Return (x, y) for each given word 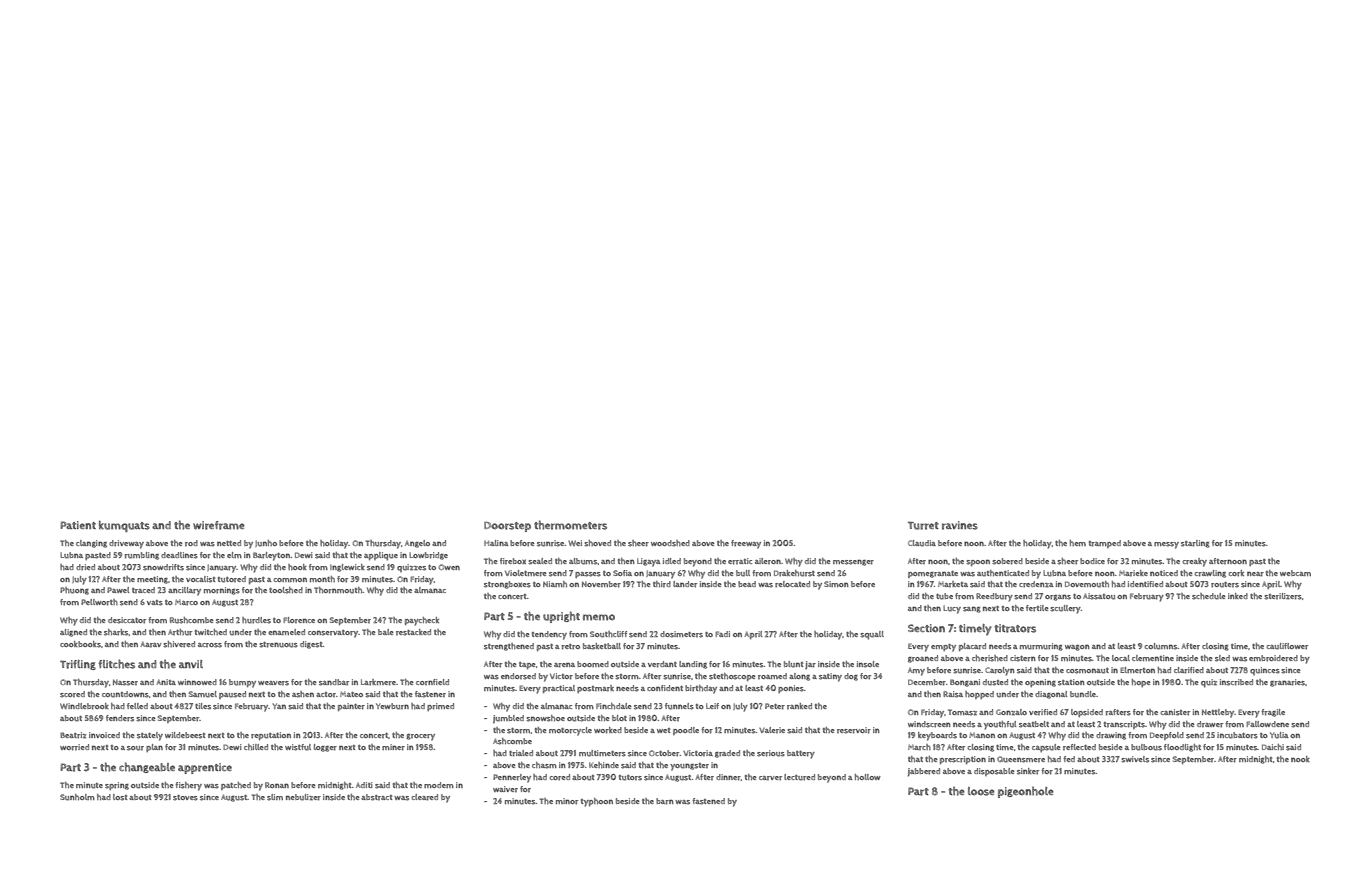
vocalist (200, 579)
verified (1043, 712)
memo (599, 617)
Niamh (555, 584)
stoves (185, 798)
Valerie (772, 730)
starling (1195, 544)
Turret (923, 525)
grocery (420, 737)
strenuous (278, 645)
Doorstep (507, 527)
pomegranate (933, 574)
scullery (1065, 609)
